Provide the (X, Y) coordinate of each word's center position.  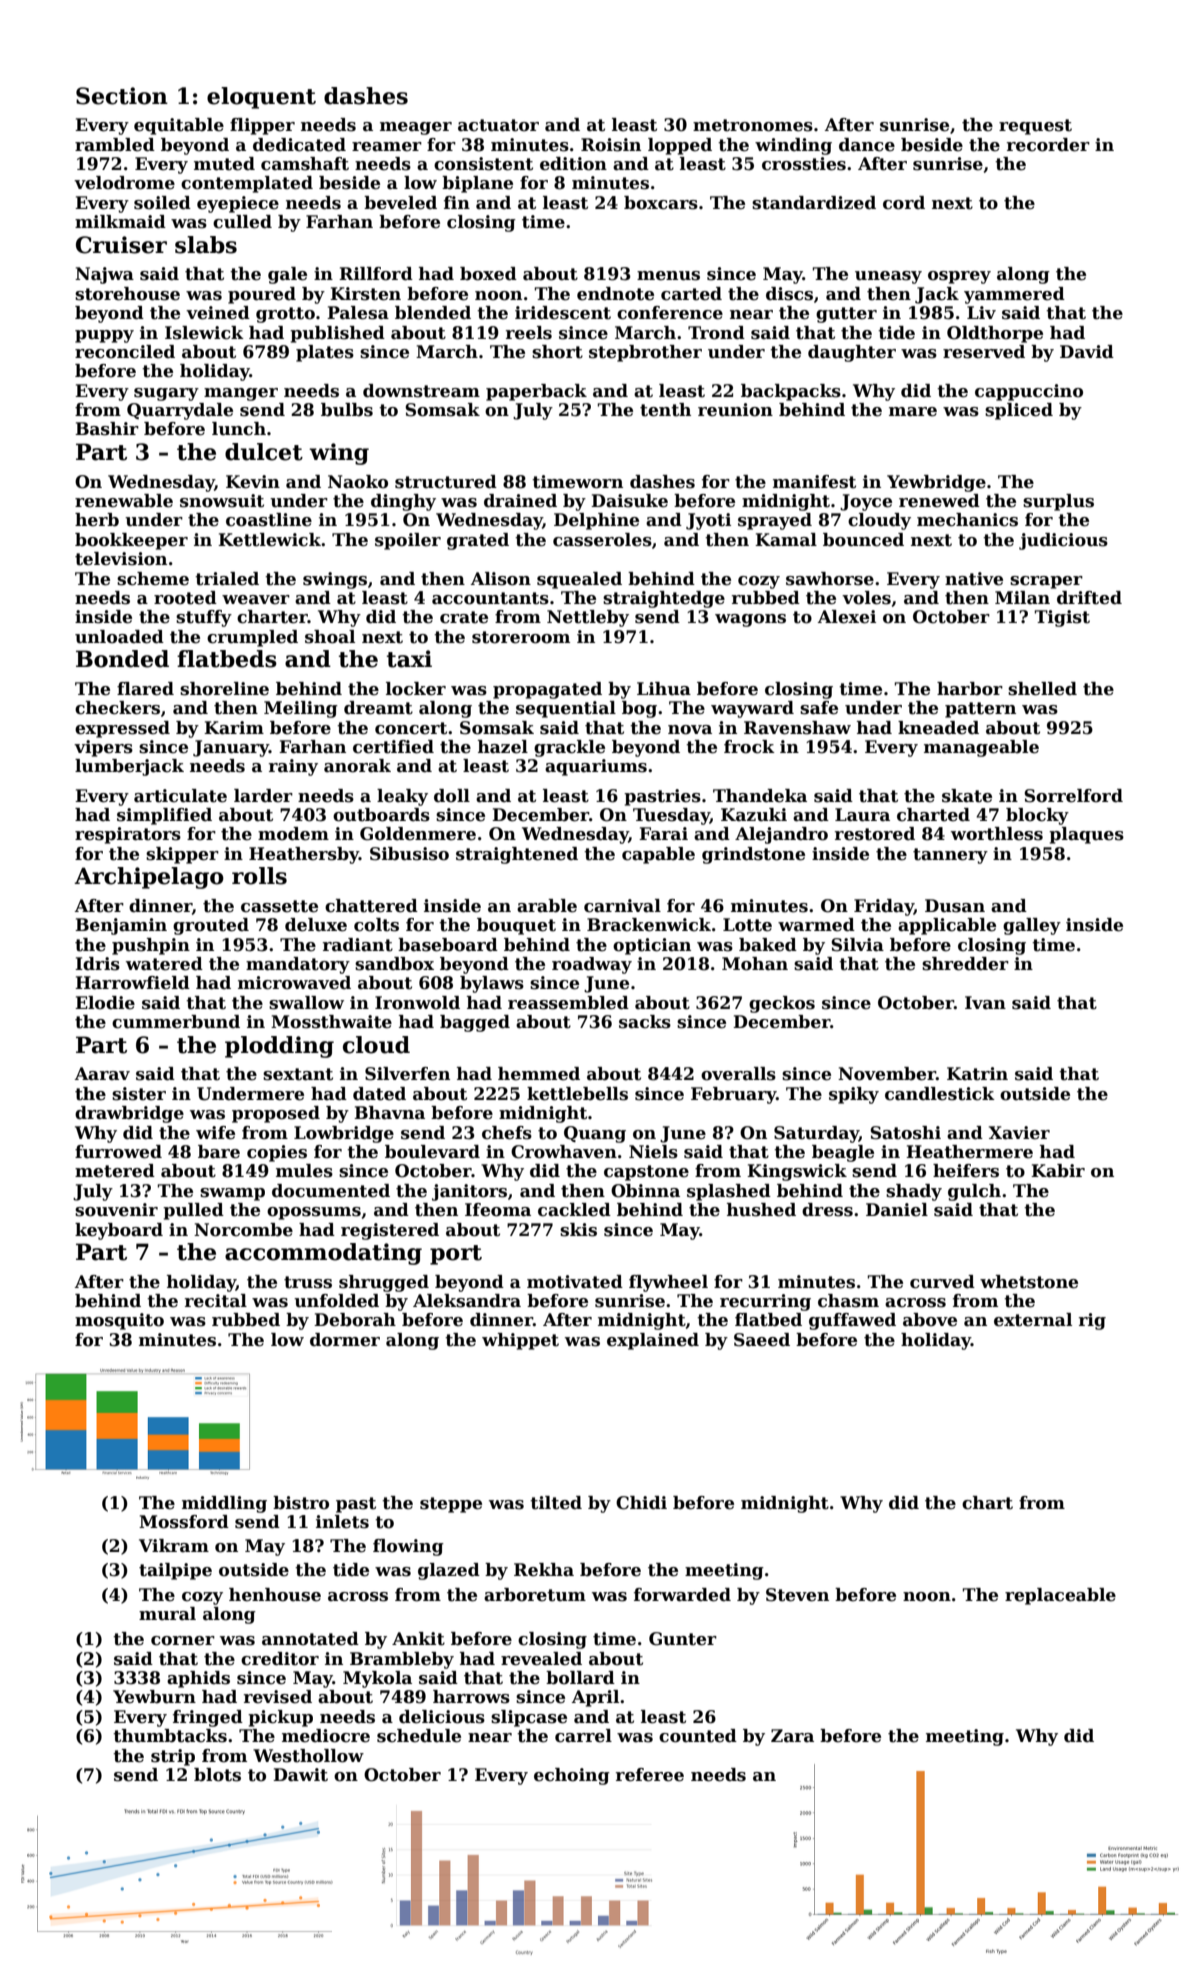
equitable (179, 126)
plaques (1086, 835)
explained (653, 1341)
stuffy (204, 618)
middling (224, 1504)
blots (217, 1775)
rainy (293, 767)
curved (942, 1282)
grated (478, 541)
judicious (1063, 541)
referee (650, 1775)
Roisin (611, 145)
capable (658, 855)
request (1035, 127)
